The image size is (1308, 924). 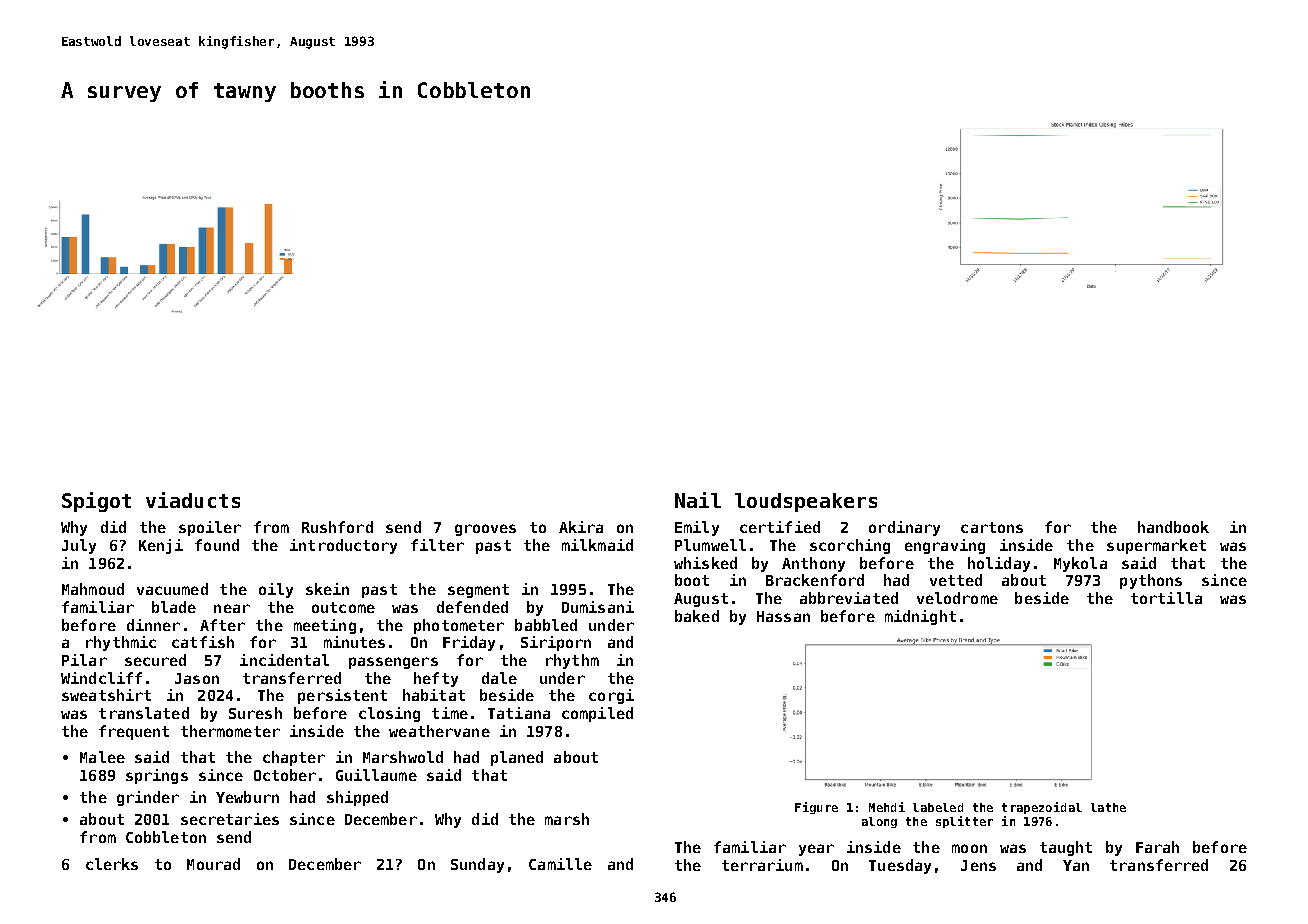 What do you see at coordinates (93, 589) in the image?
I see `Mahmoud` at bounding box center [93, 589].
